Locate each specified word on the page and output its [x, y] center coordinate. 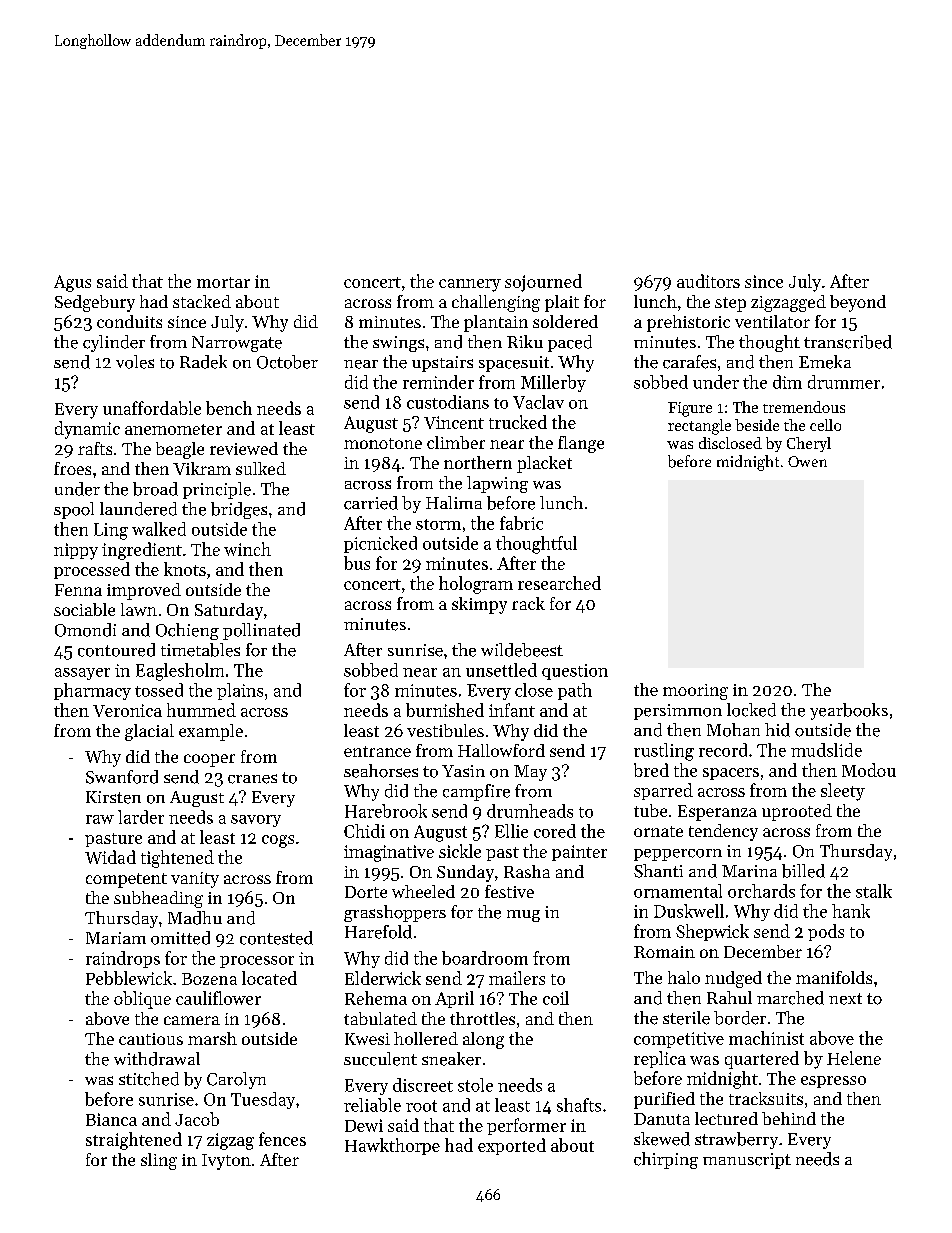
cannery [470, 285]
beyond [858, 303]
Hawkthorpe [392, 1146]
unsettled [501, 670]
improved [144, 591]
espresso [833, 1082]
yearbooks [849, 711]
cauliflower [218, 998]
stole [475, 1085]
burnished [445, 710]
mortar [223, 282]
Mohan [733, 730]
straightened [134, 1141]
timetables [200, 650]
